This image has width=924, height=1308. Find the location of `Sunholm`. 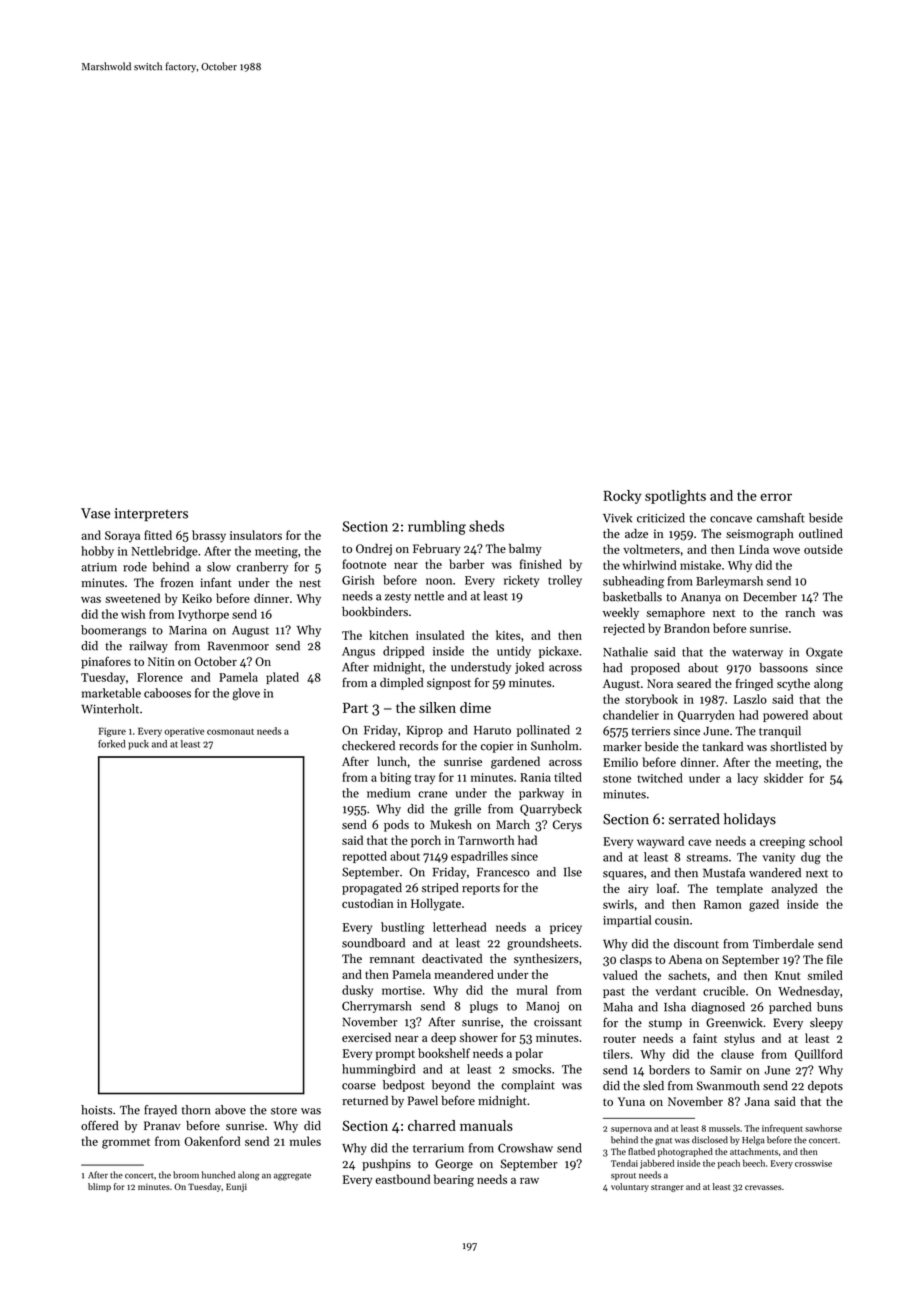

Sunholm is located at coordinates (554, 746).
